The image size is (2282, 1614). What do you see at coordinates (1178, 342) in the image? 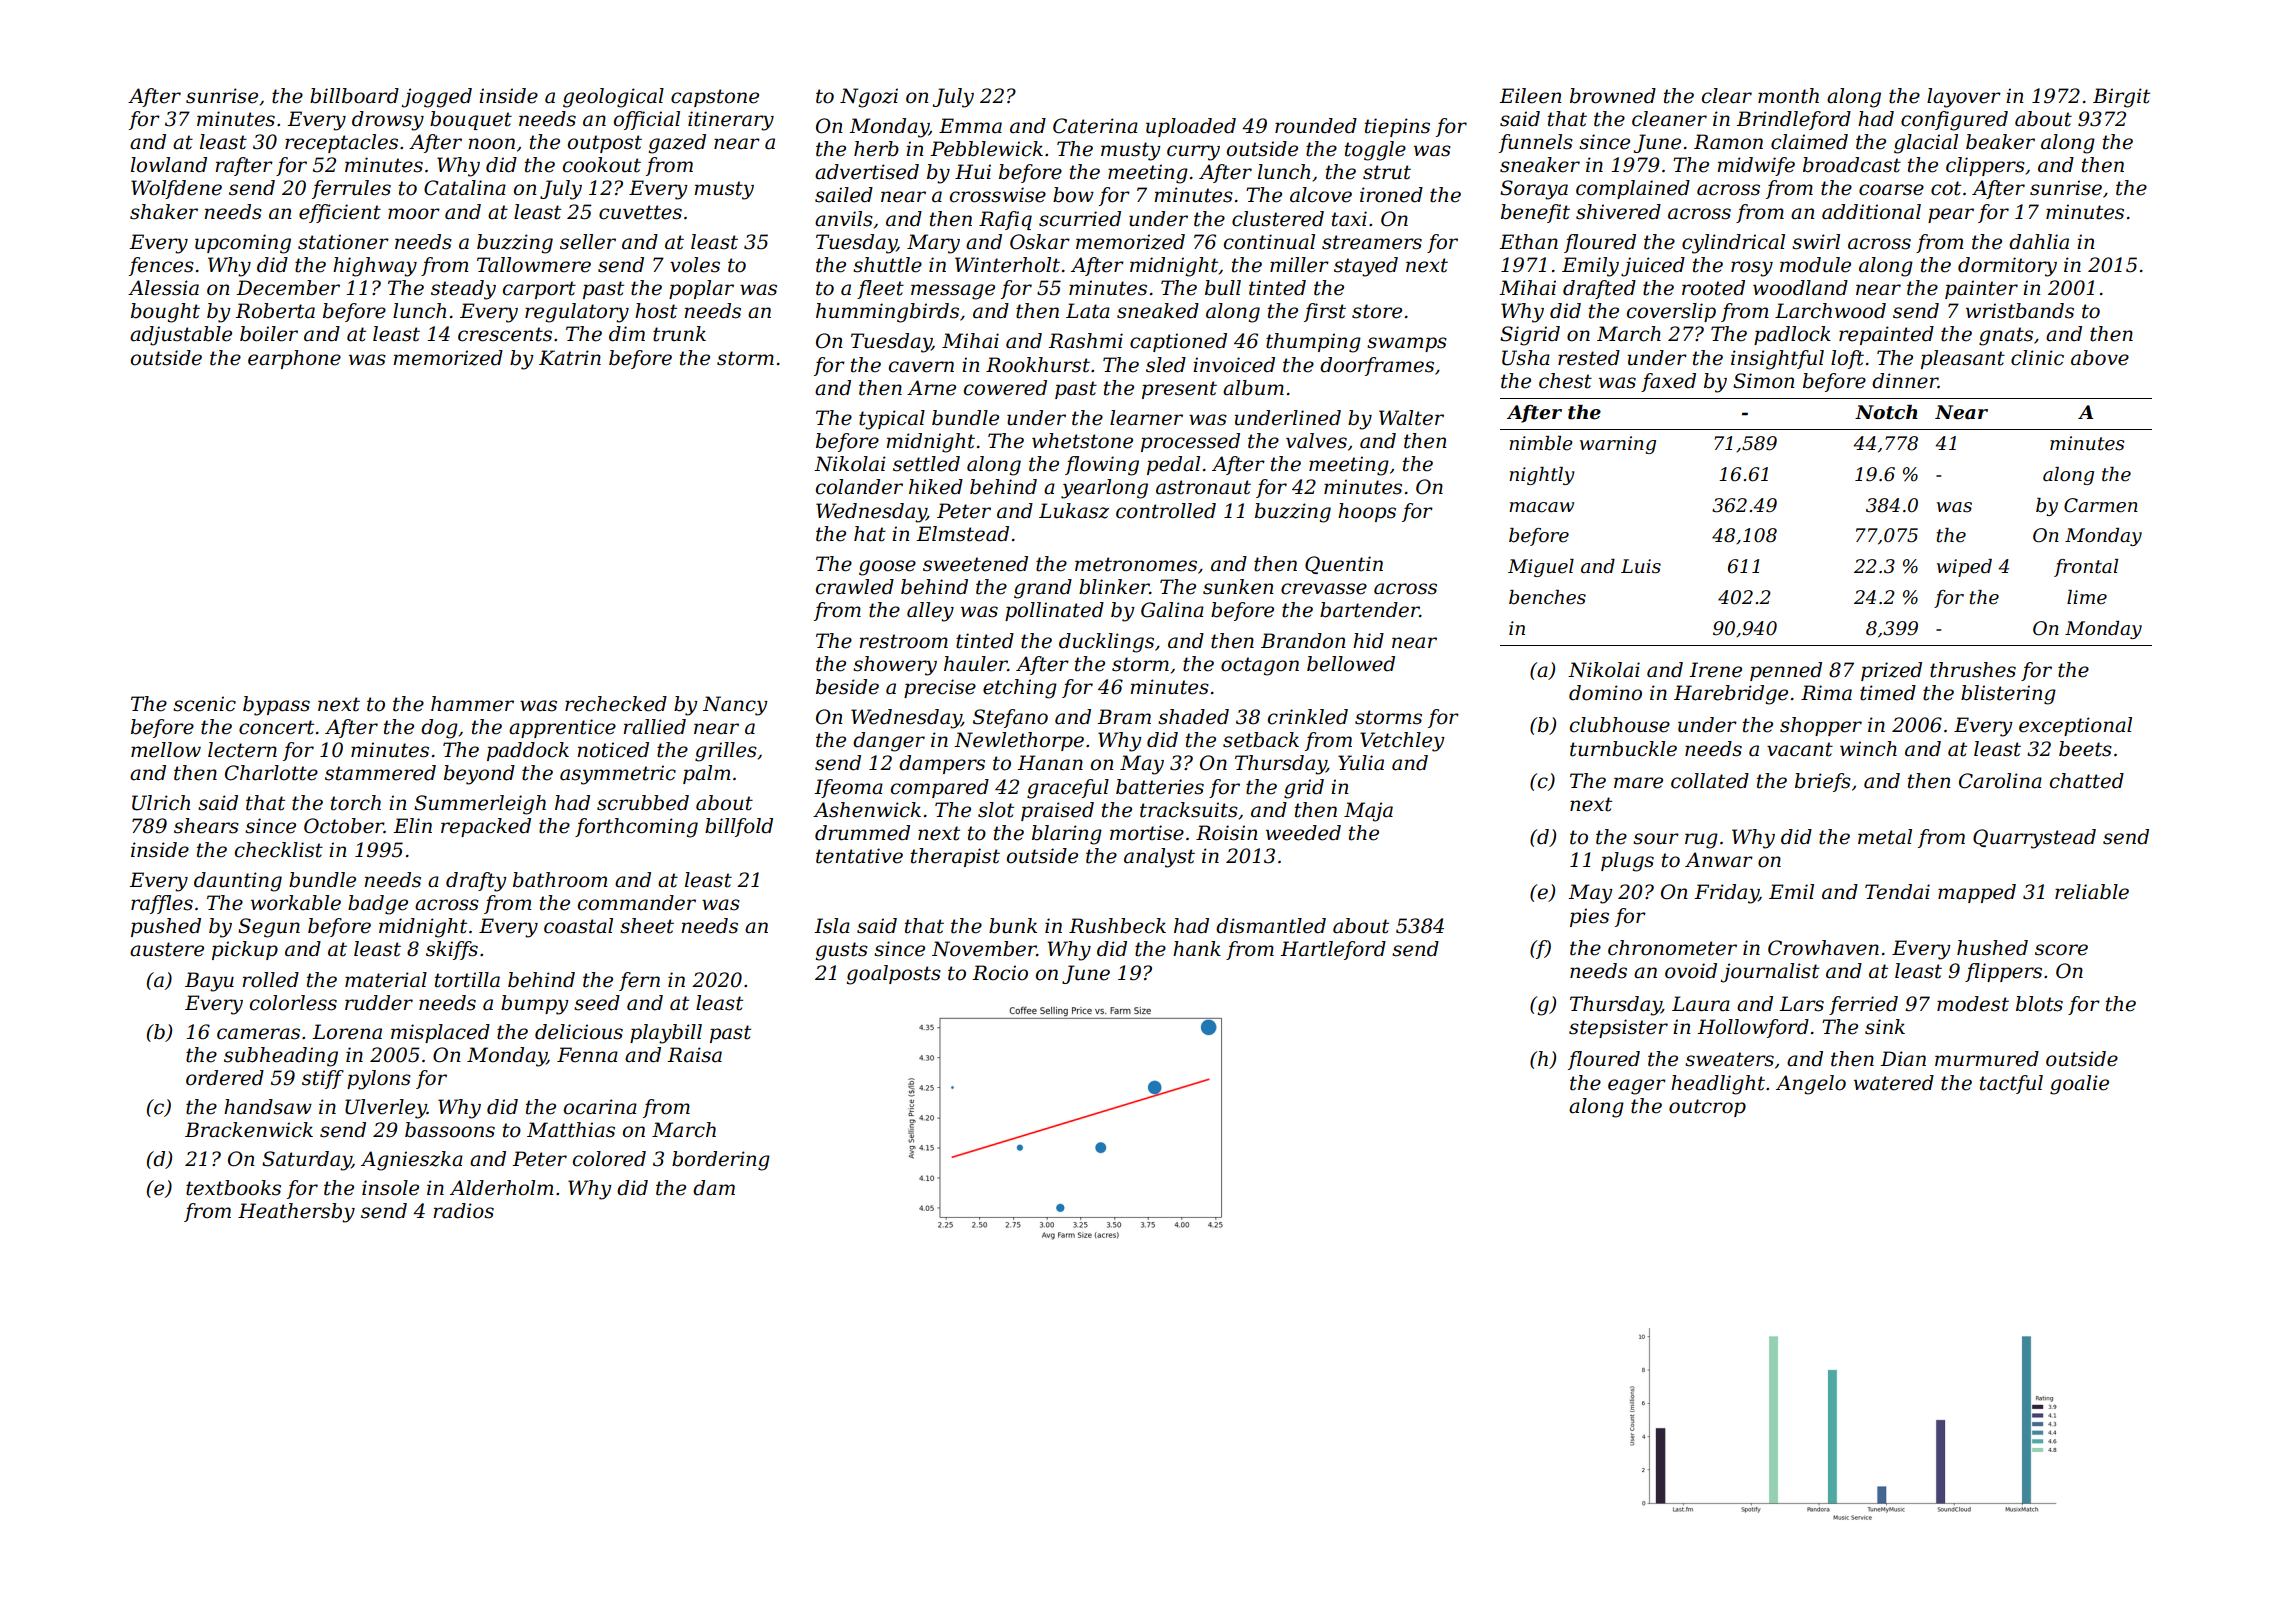
I see `captioned` at bounding box center [1178, 342].
